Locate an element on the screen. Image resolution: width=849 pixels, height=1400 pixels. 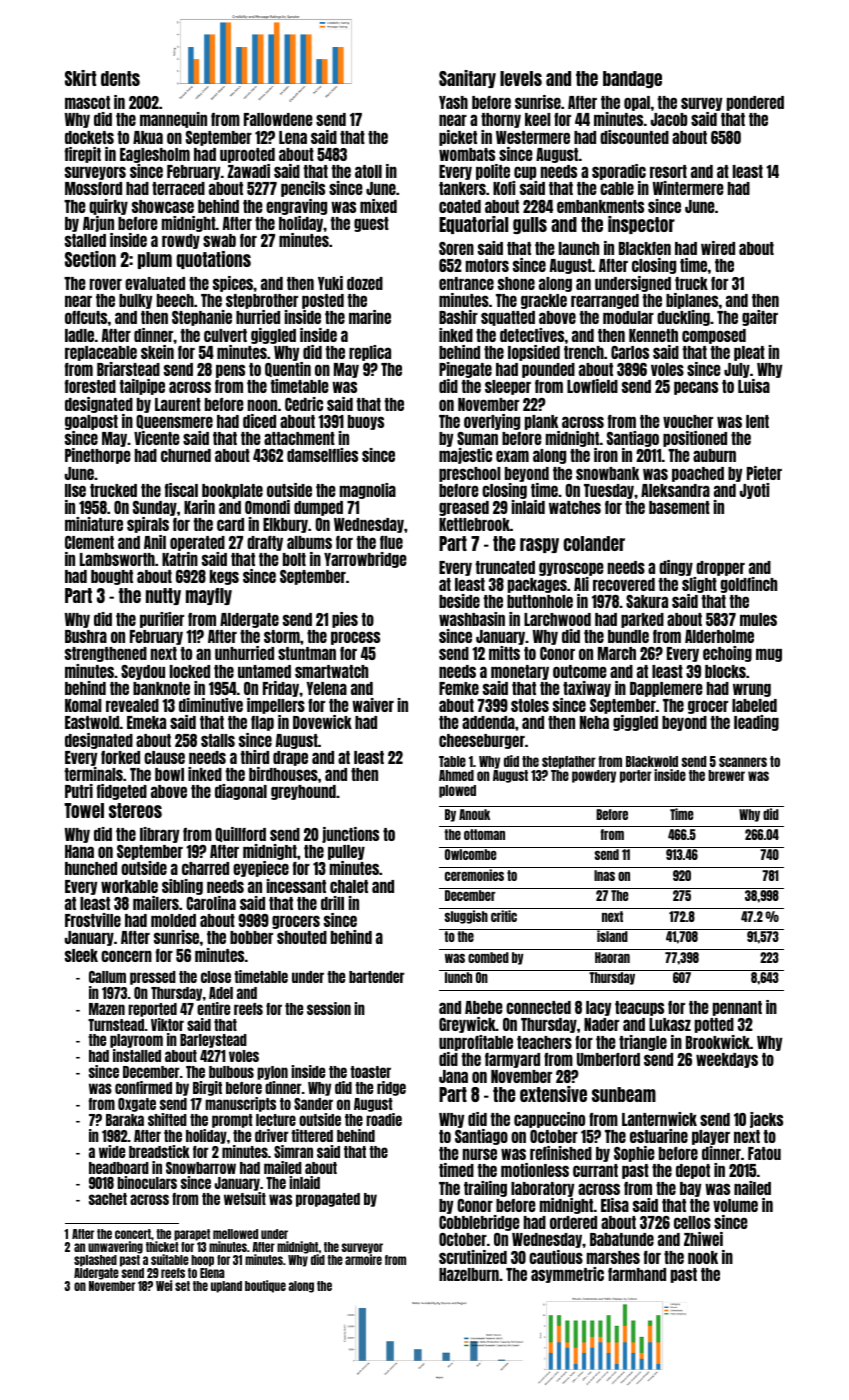
bandage is located at coordinates (632, 79).
